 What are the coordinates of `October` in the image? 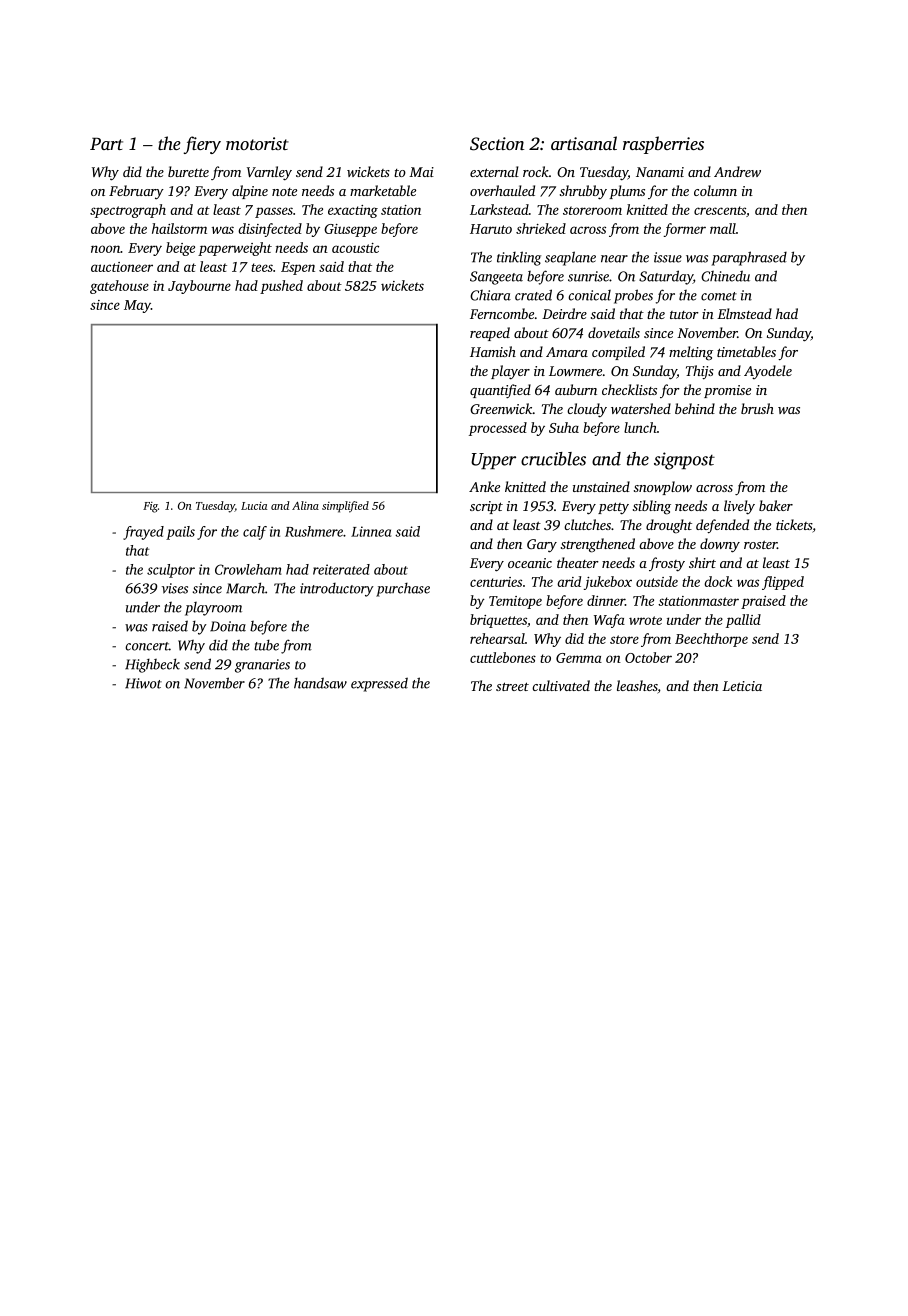 It's located at (648, 657).
